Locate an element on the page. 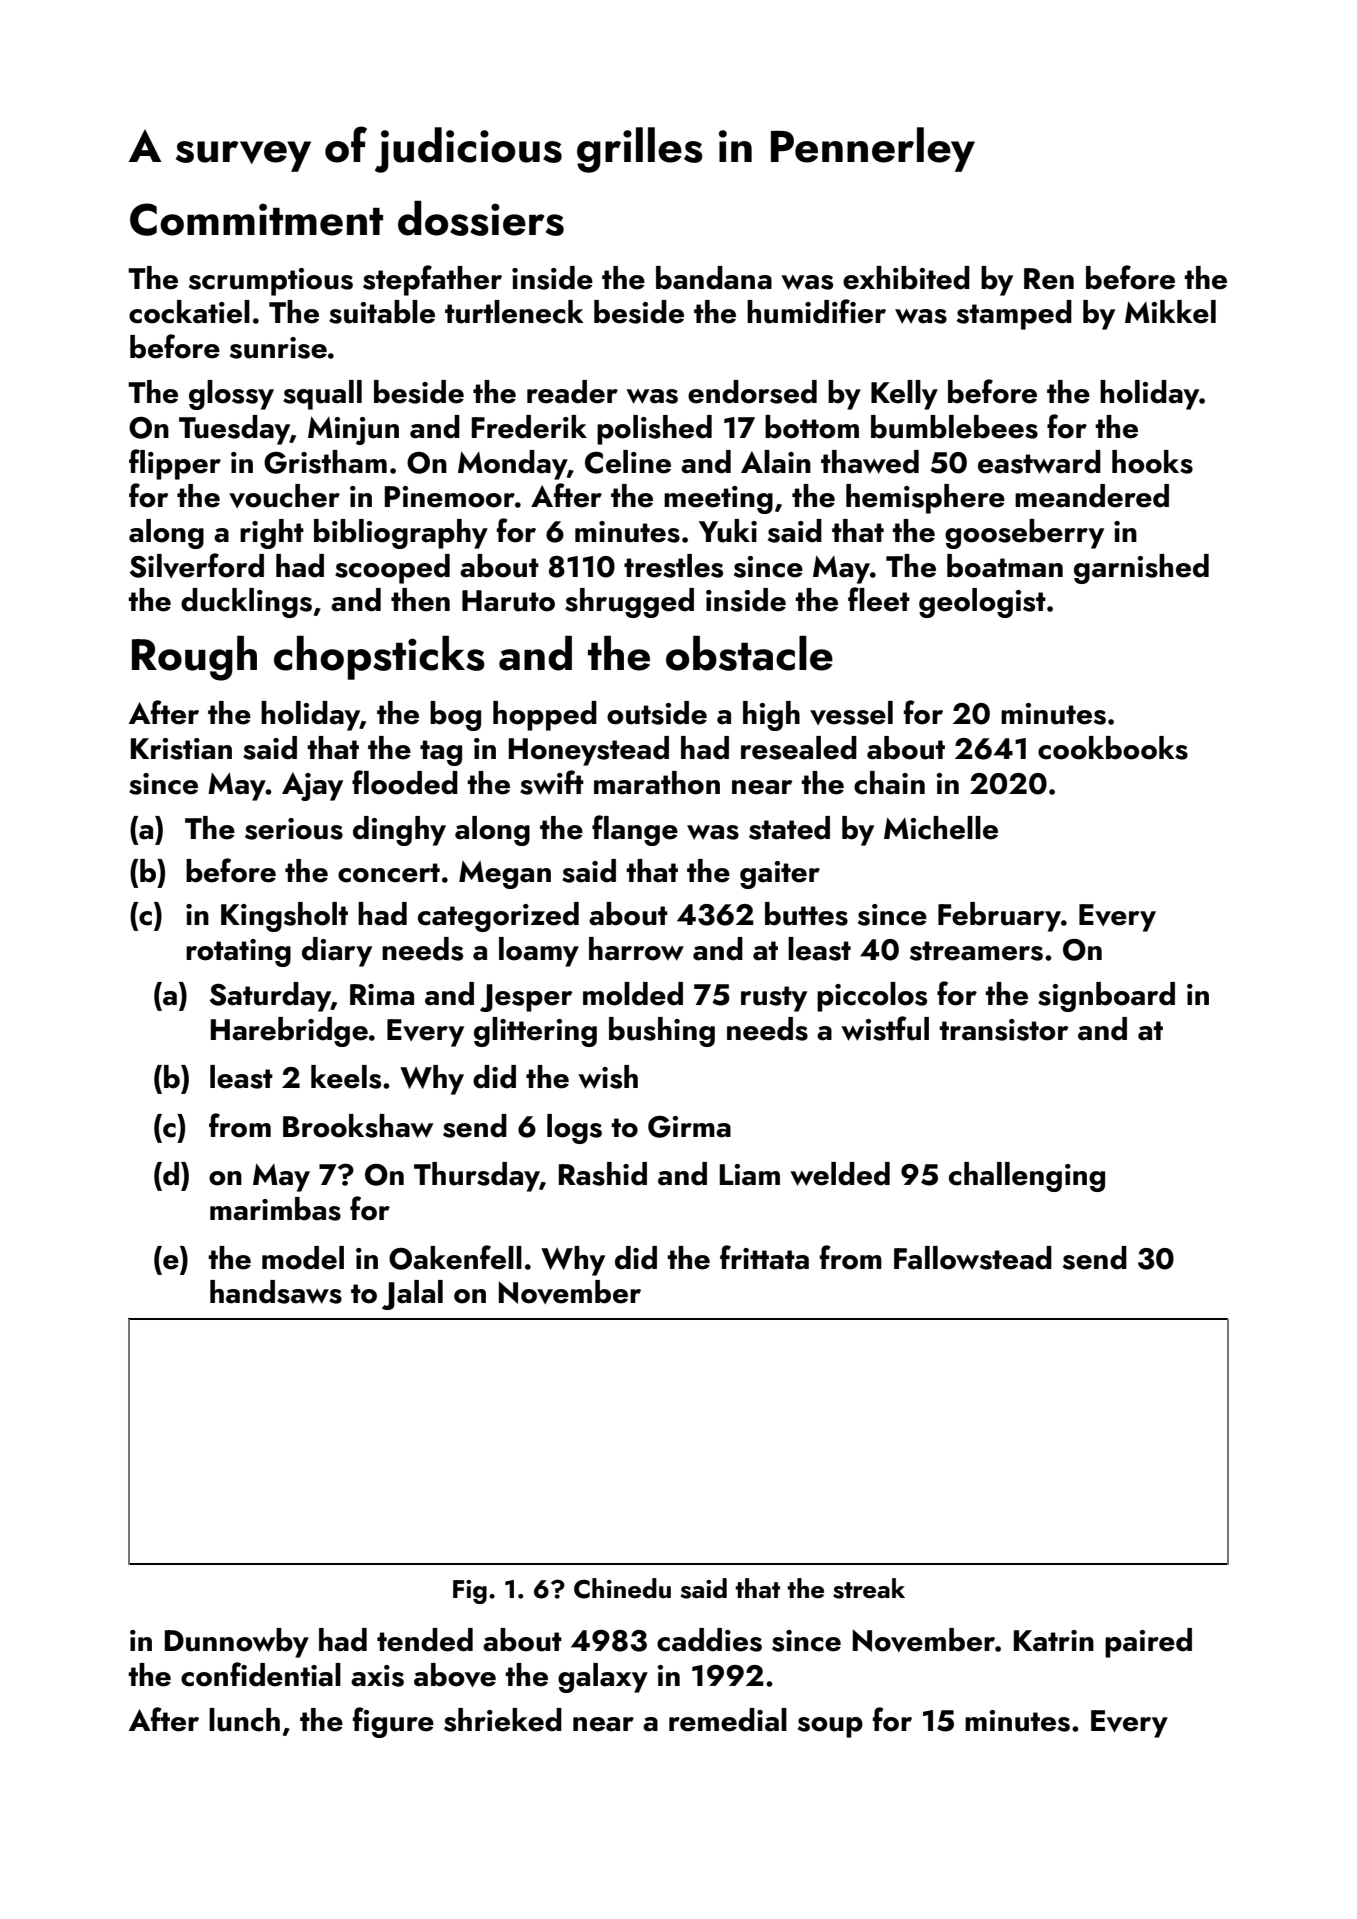 The height and width of the image is (1919, 1357). paired is located at coordinates (1148, 1643).
